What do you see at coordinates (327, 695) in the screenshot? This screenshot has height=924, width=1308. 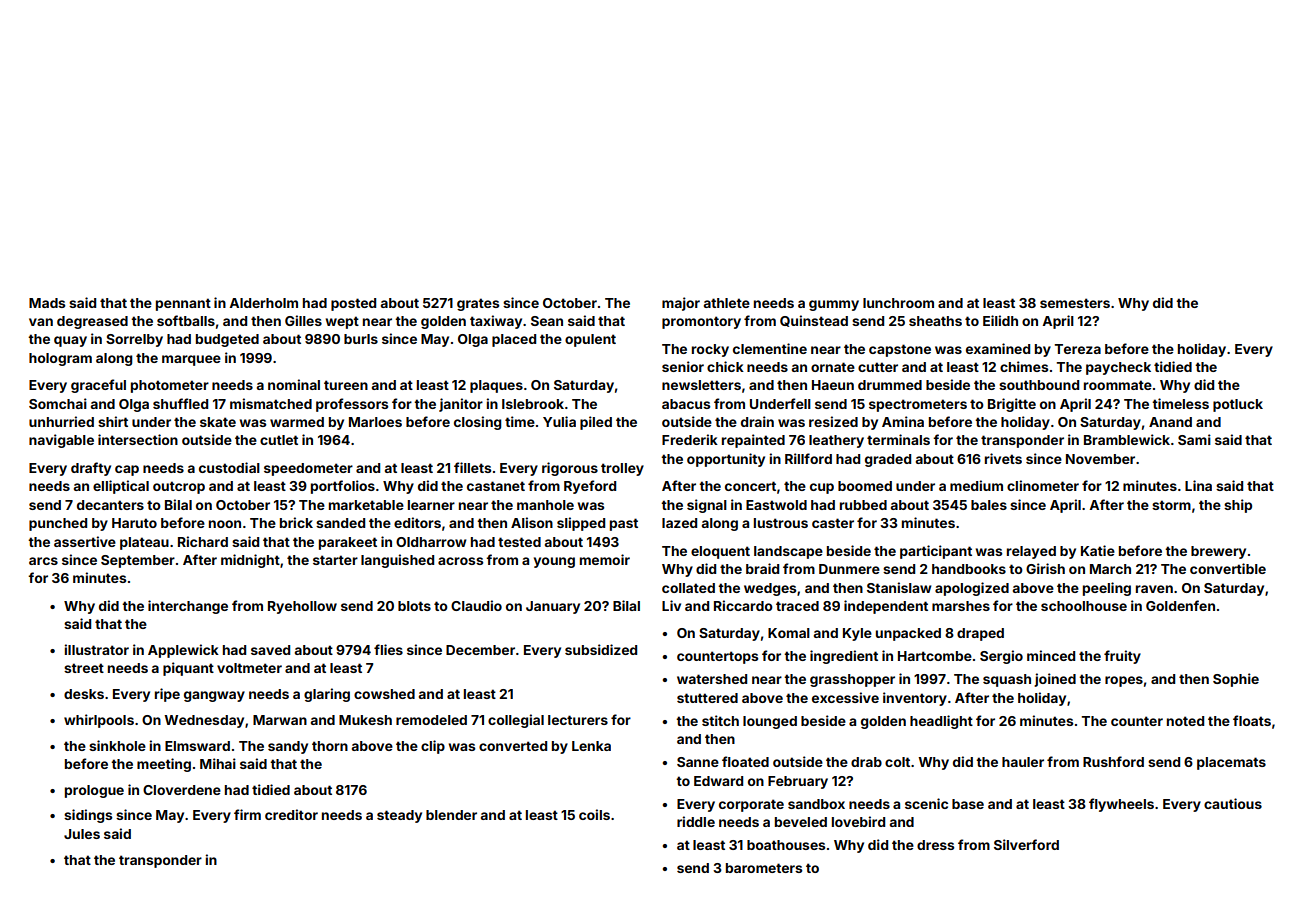 I see `glaring` at bounding box center [327, 695].
